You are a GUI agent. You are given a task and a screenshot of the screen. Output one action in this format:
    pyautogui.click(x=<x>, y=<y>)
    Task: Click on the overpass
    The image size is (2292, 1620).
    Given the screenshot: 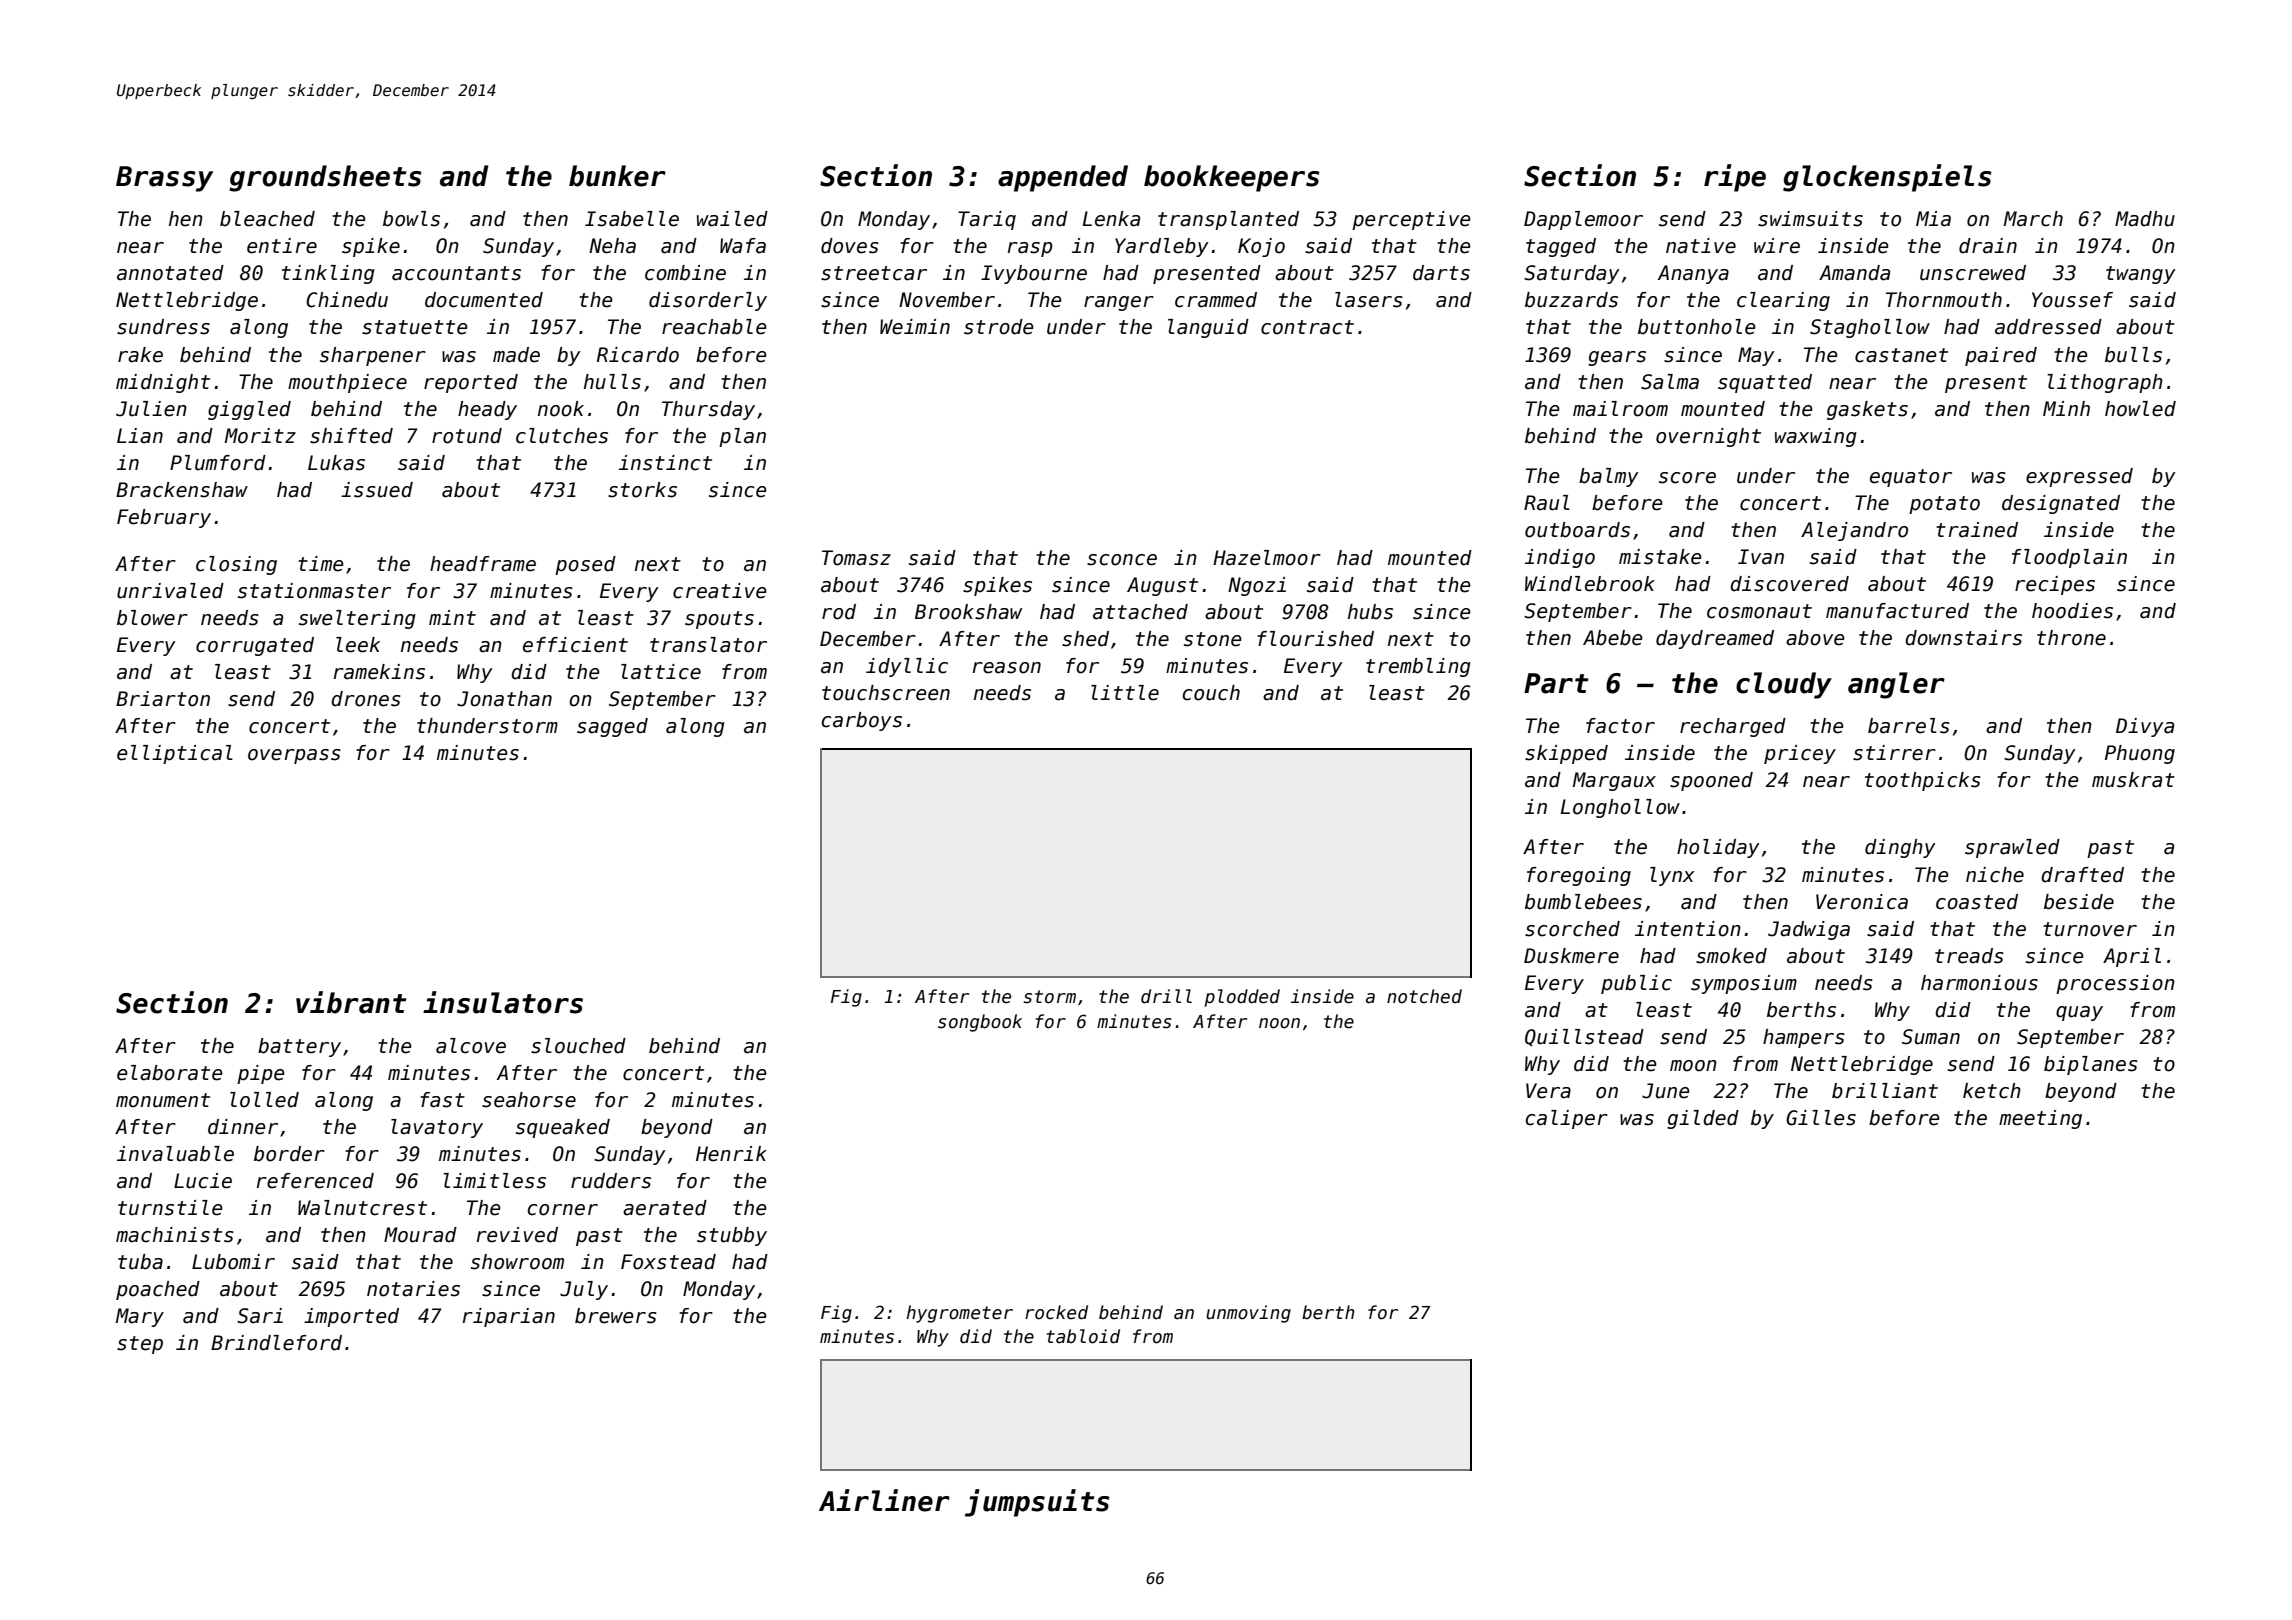 What is the action you would take?
    pyautogui.click(x=294, y=756)
